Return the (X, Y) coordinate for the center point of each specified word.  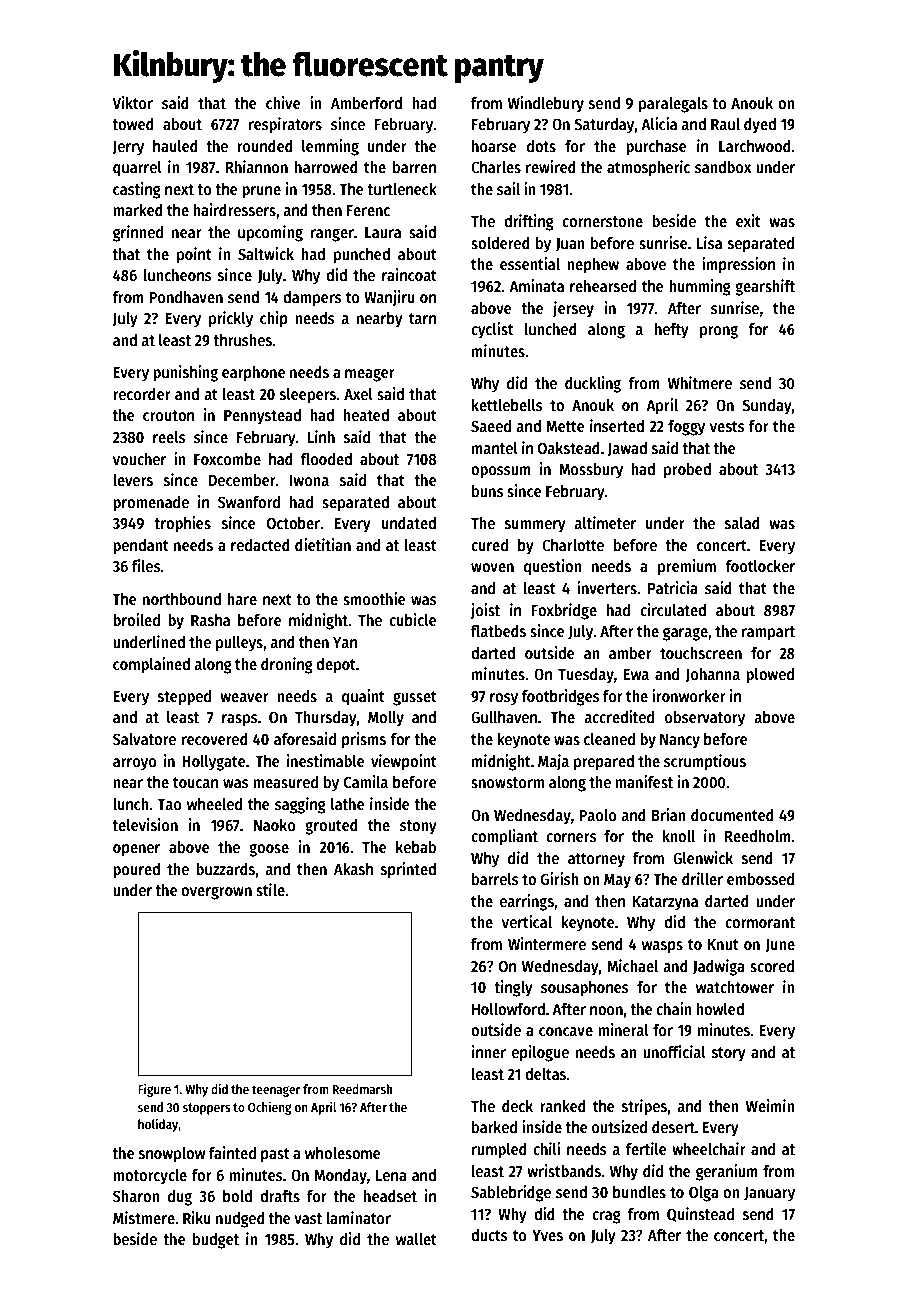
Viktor (132, 102)
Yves (547, 1236)
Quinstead (700, 1214)
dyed (760, 126)
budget (216, 1241)
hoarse (494, 146)
